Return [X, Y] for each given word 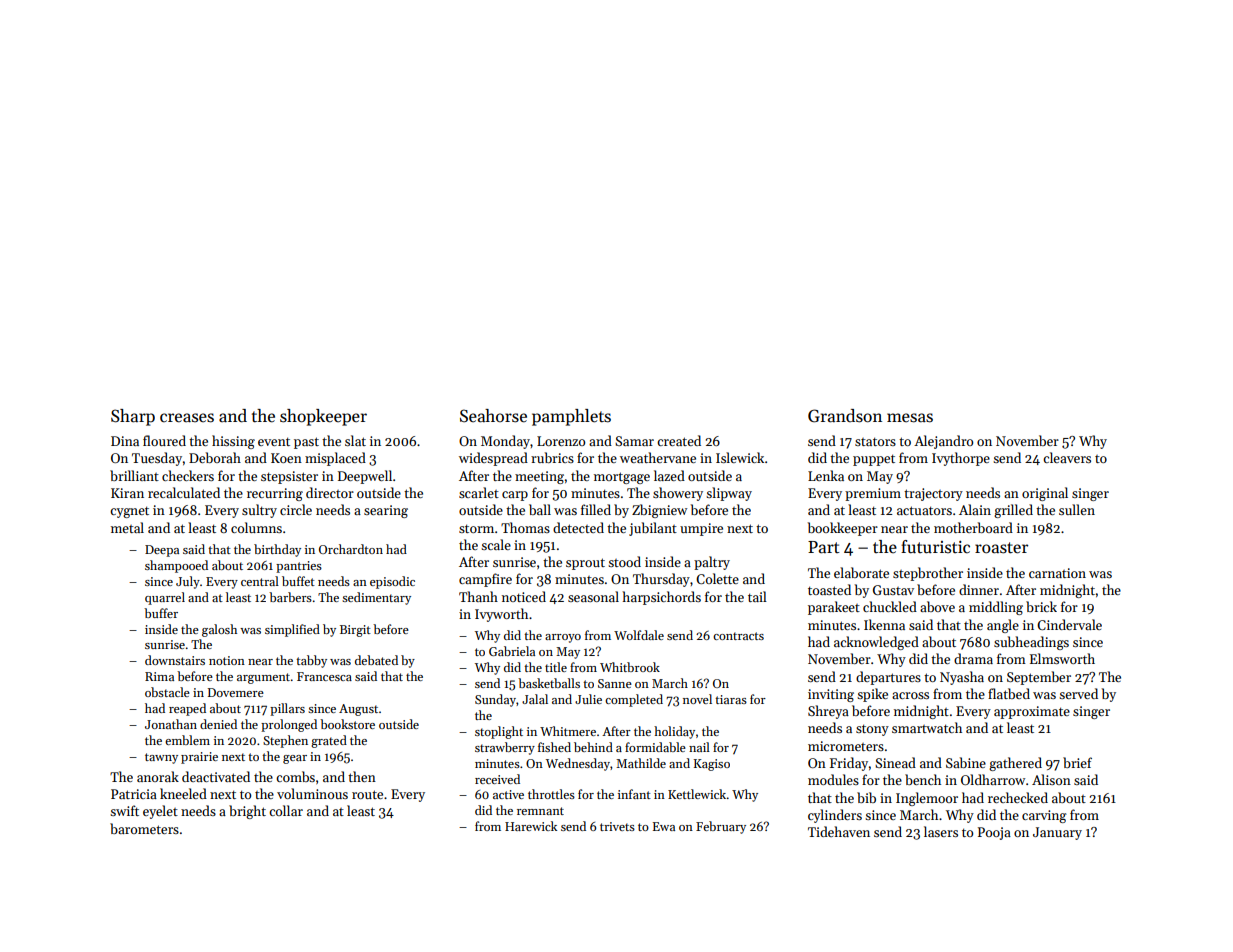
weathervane [658, 457]
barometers [144, 828]
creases [187, 418]
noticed [524, 596]
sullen [1077, 509]
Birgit [355, 631]
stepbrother [928, 574]
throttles [551, 794]
